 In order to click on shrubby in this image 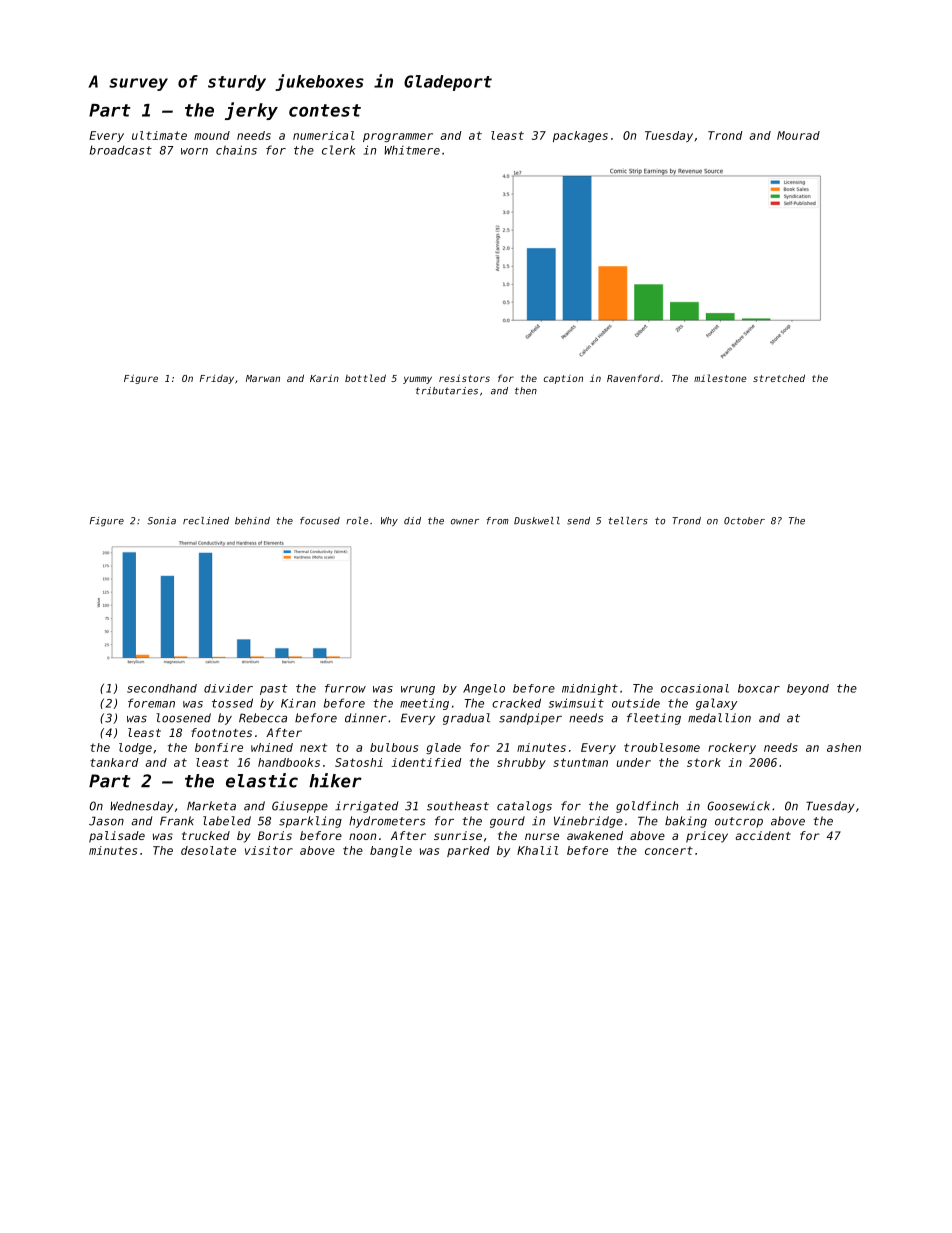, I will do `click(521, 763)`.
